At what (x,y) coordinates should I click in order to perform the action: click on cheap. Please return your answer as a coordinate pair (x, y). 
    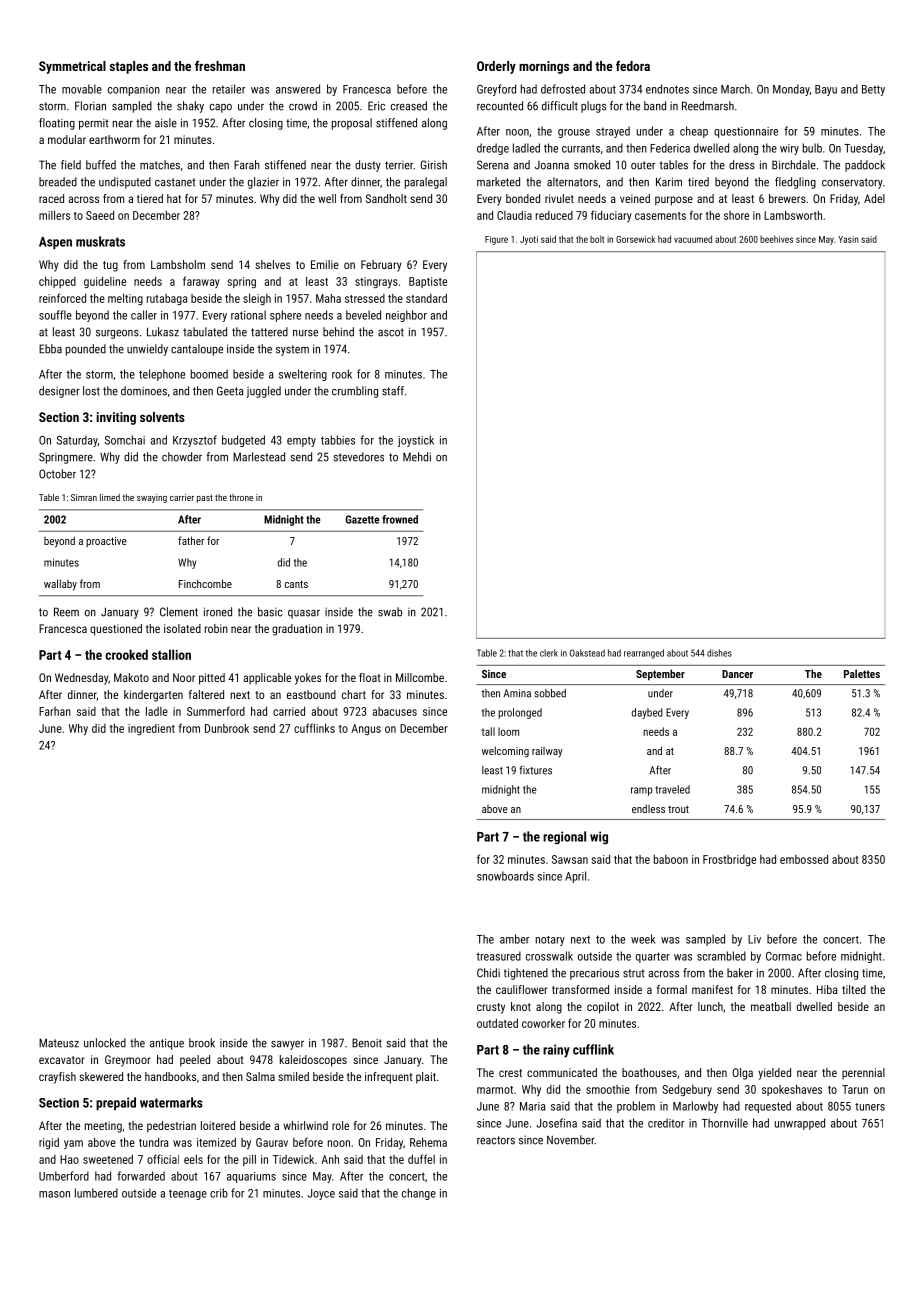
    Looking at the image, I should click on (694, 132).
